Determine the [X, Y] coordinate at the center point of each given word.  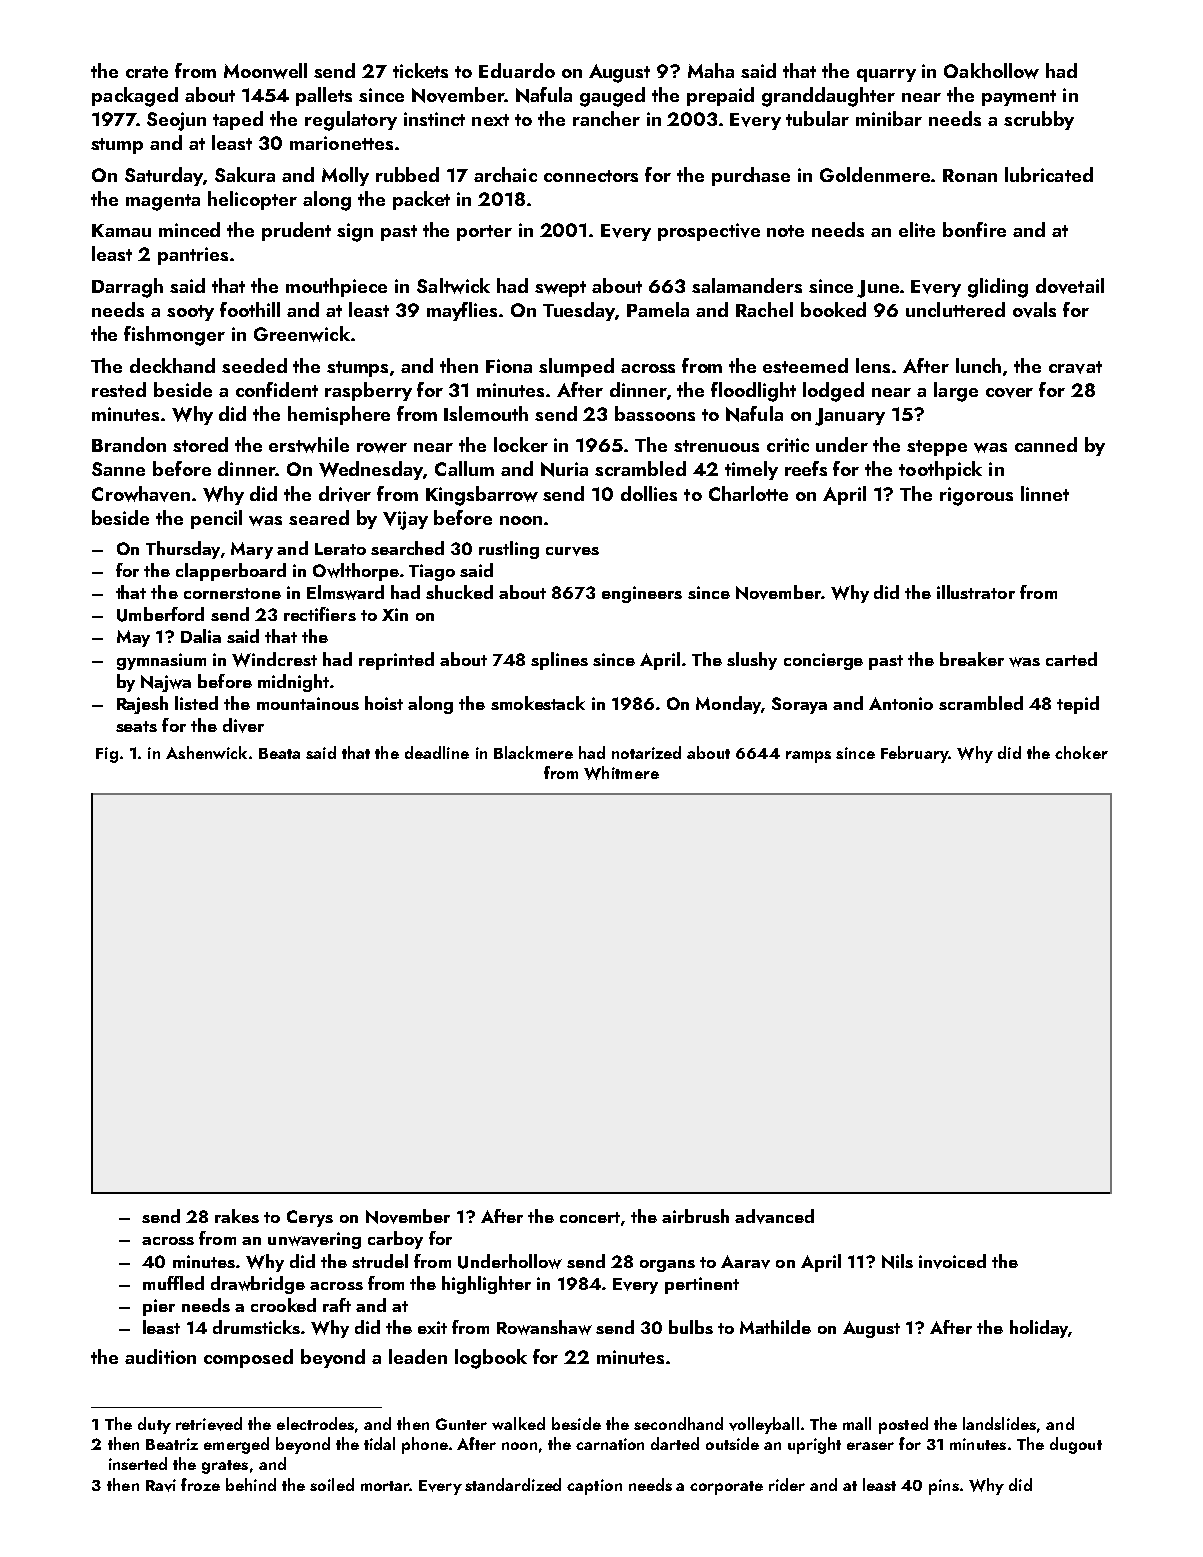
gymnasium [161, 661]
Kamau [121, 230]
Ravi [161, 1485]
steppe [937, 448]
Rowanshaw [544, 1327]
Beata [279, 753]
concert [590, 1217]
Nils [897, 1261]
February [914, 754]
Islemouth [486, 413]
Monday [728, 705]
